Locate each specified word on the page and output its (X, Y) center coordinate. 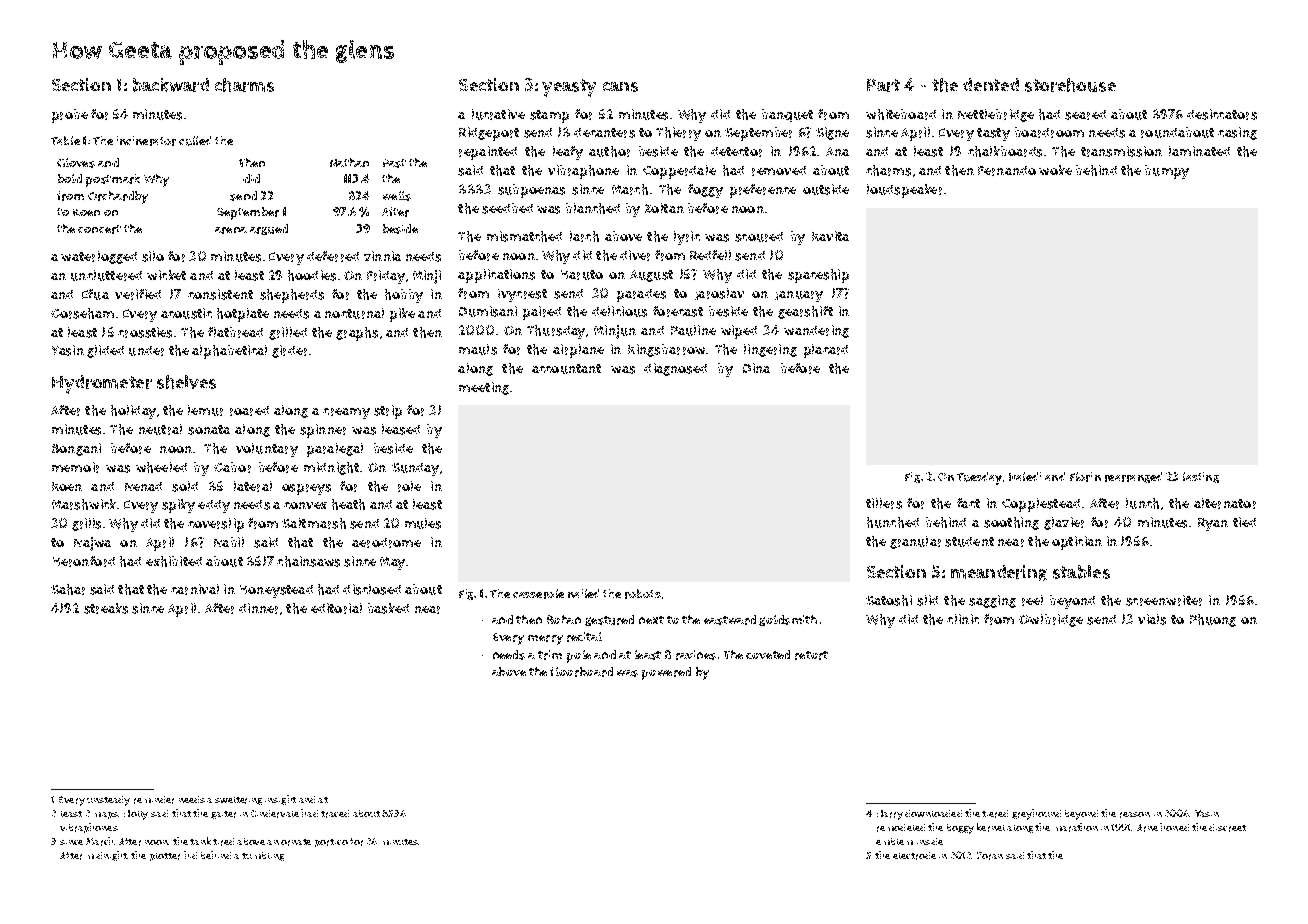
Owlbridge (1051, 620)
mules (423, 523)
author (609, 151)
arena (231, 230)
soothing (1011, 523)
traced (335, 814)
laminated (1199, 151)
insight (280, 800)
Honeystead (276, 591)
